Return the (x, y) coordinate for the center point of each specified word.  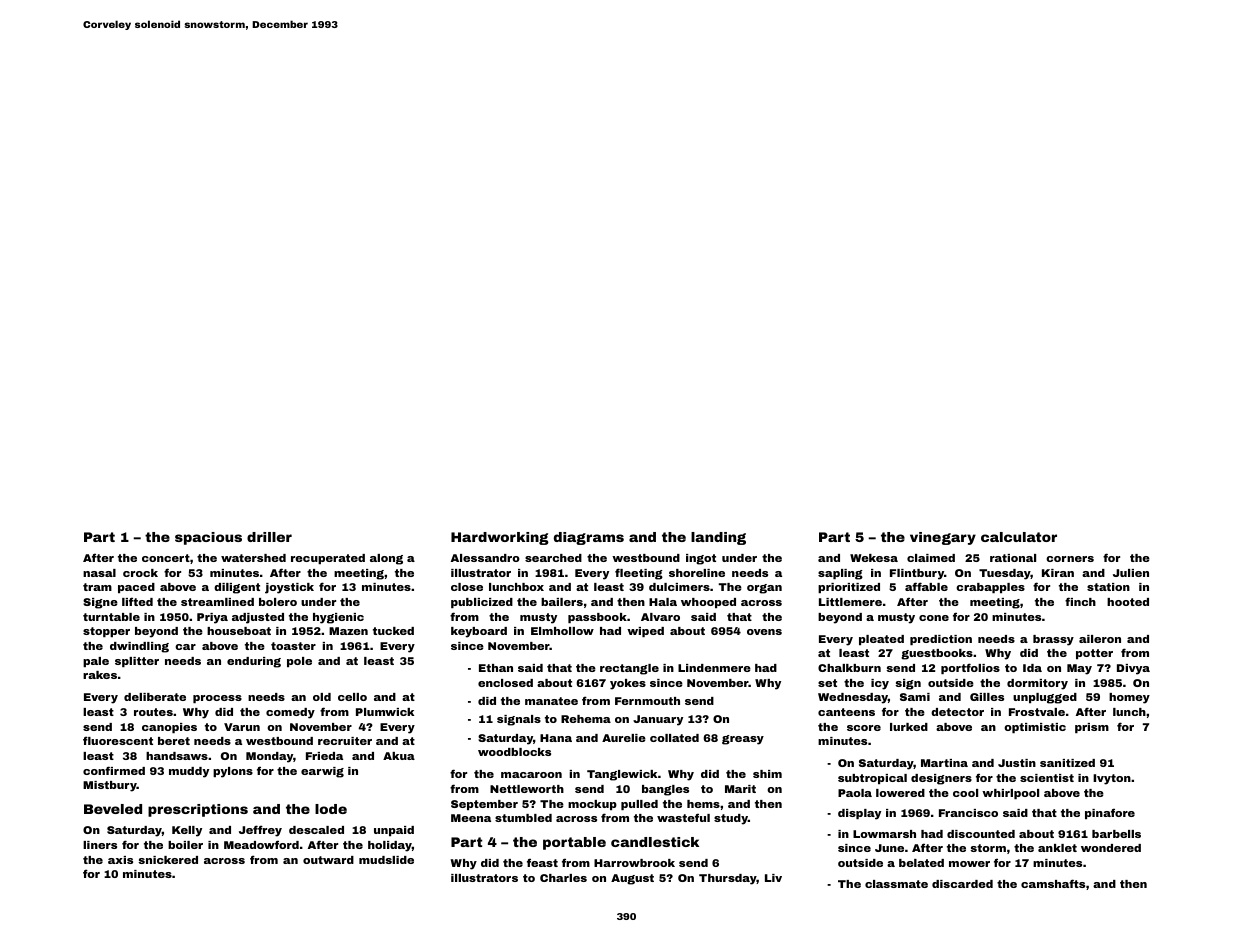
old (322, 697)
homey (1129, 698)
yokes (628, 684)
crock (140, 573)
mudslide (386, 860)
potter (1094, 654)
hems (703, 804)
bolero (278, 602)
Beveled (113, 809)
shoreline (697, 573)
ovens (764, 632)
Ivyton (1112, 779)
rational (1013, 558)
